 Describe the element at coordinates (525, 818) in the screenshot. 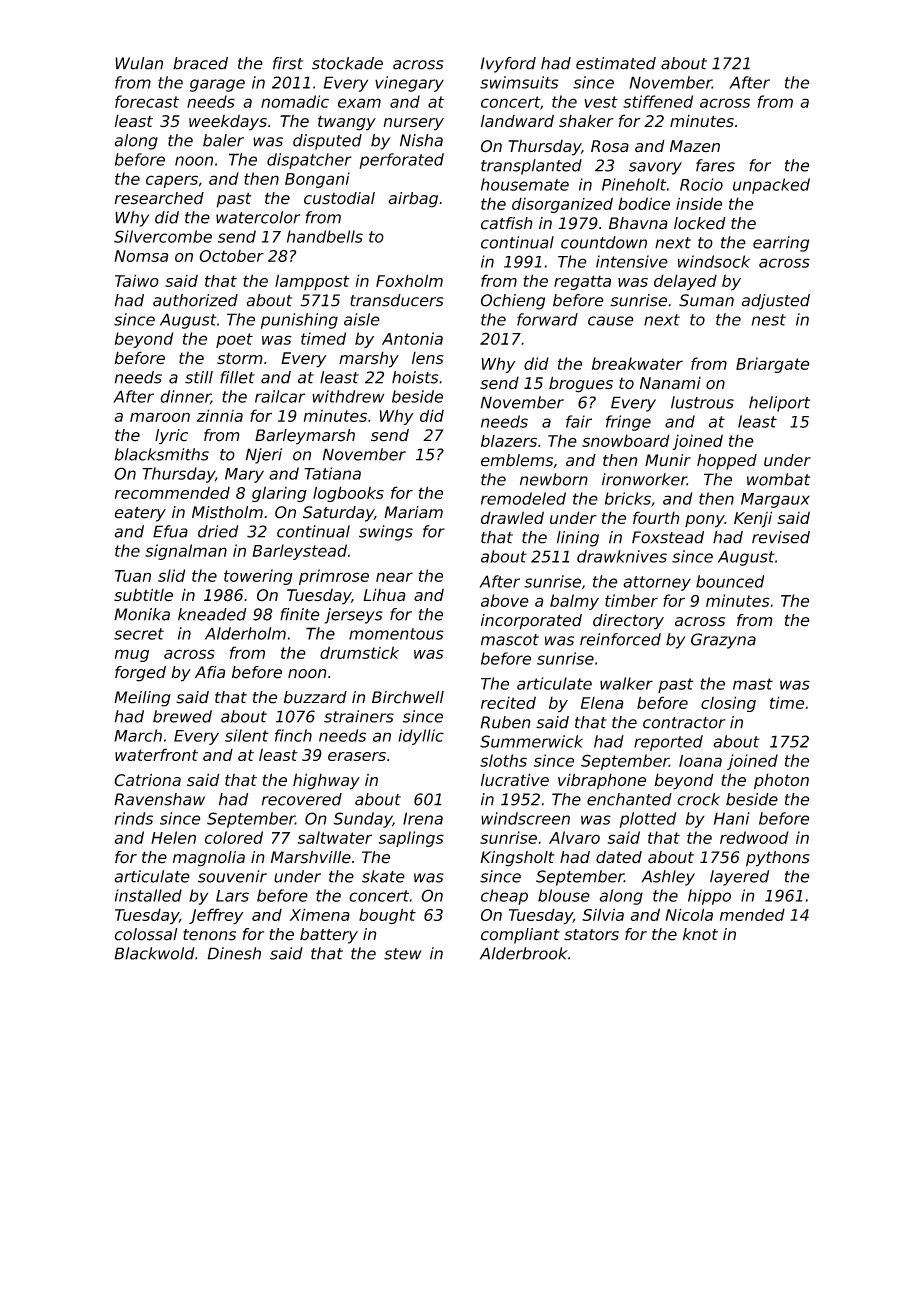

I see `windscreen` at that location.
